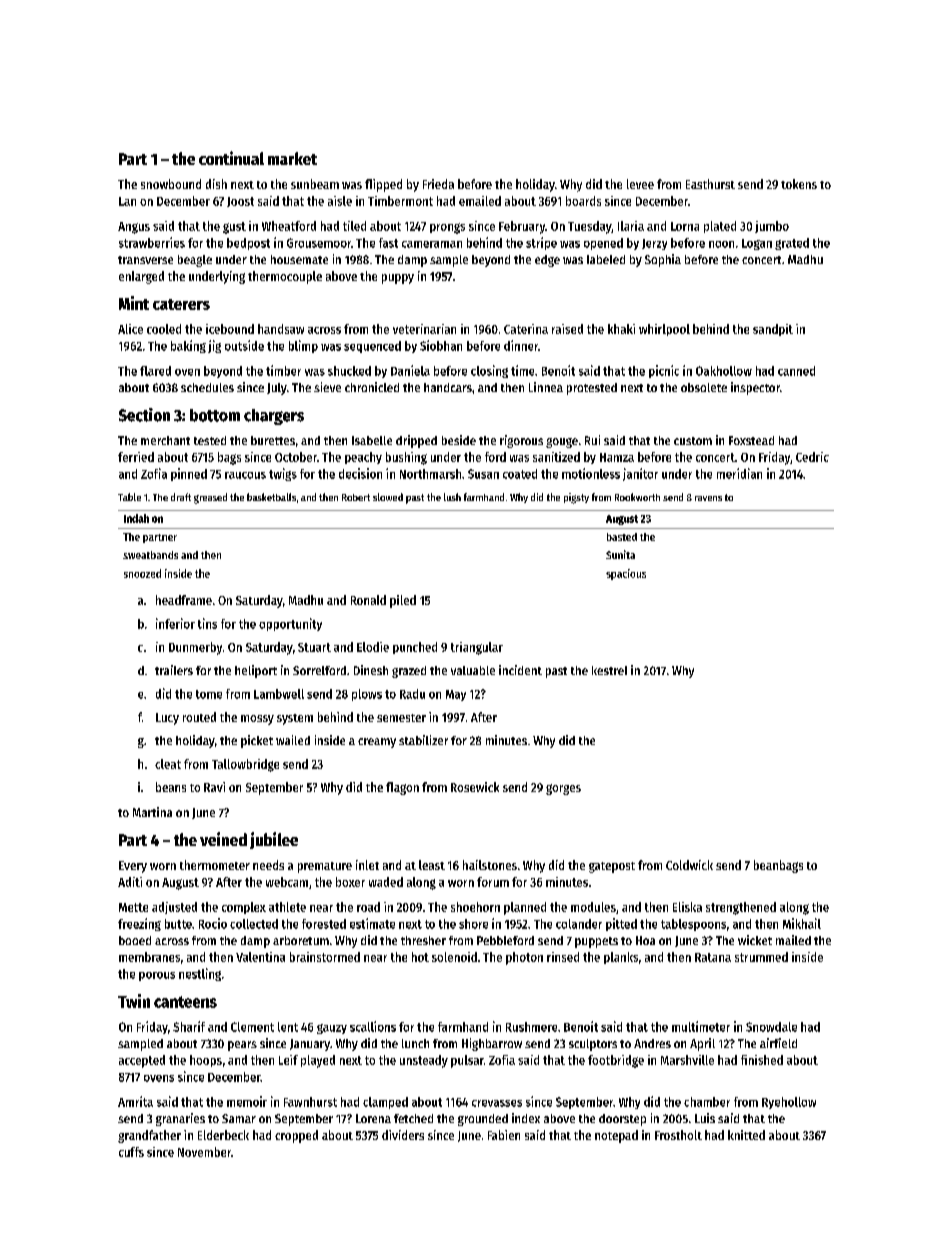 Image resolution: width=952 pixels, height=1233 pixels. Describe the element at coordinates (721, 244) in the screenshot. I see `noon` at that location.
